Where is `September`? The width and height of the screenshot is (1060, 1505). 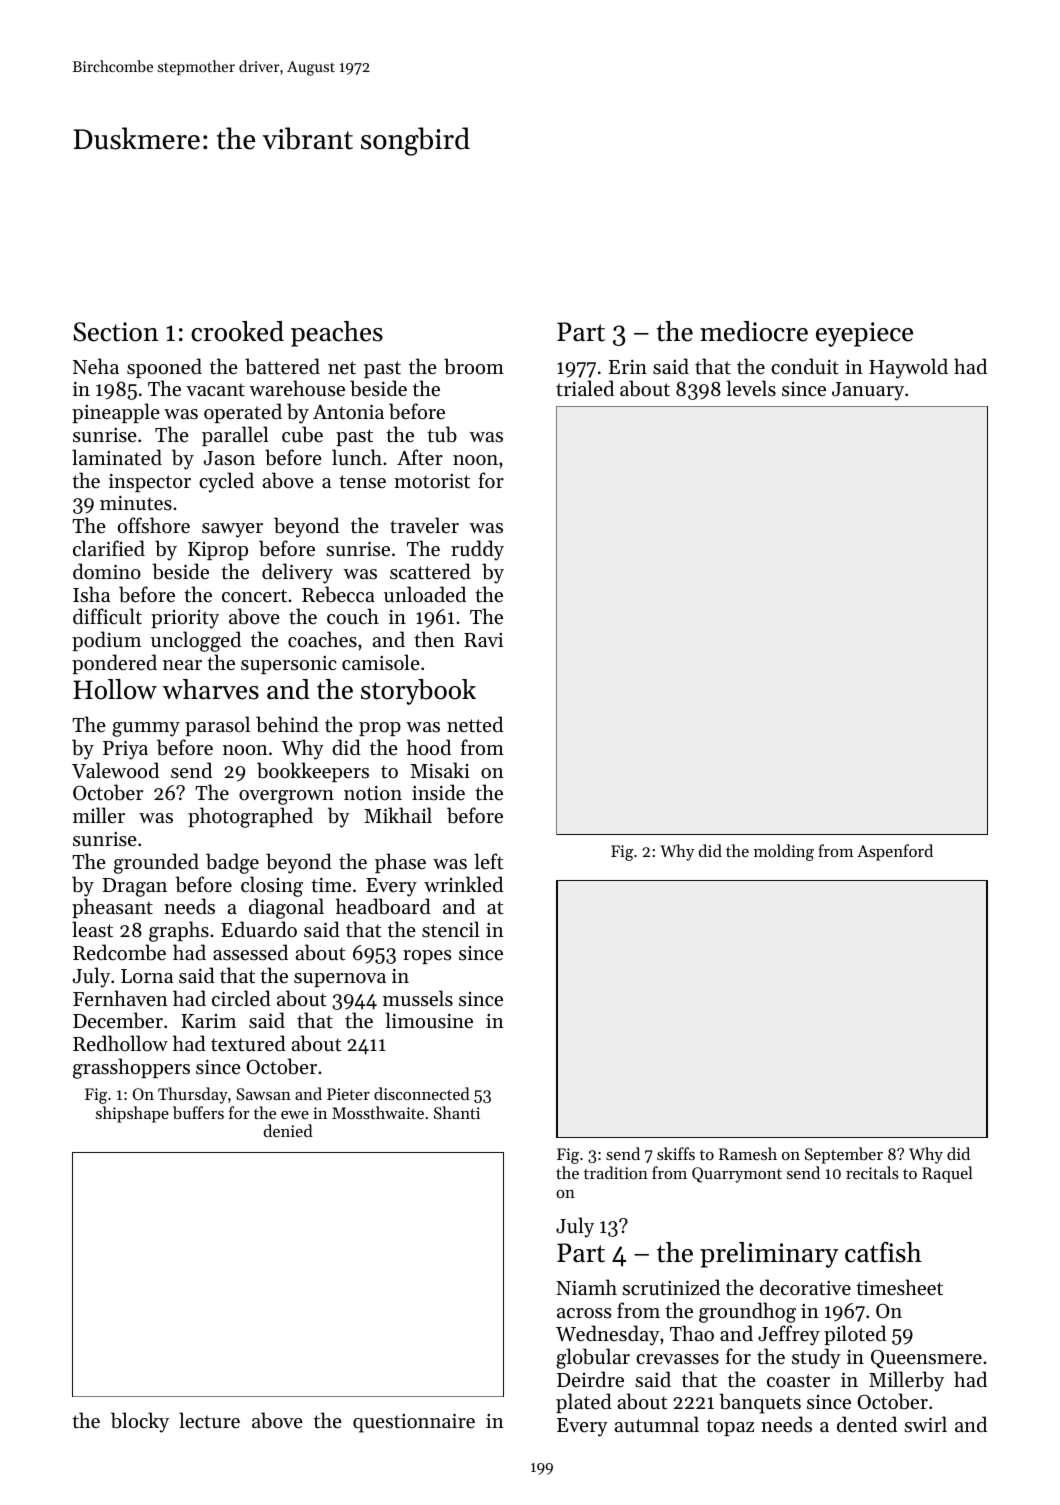 September is located at coordinates (844, 1155).
